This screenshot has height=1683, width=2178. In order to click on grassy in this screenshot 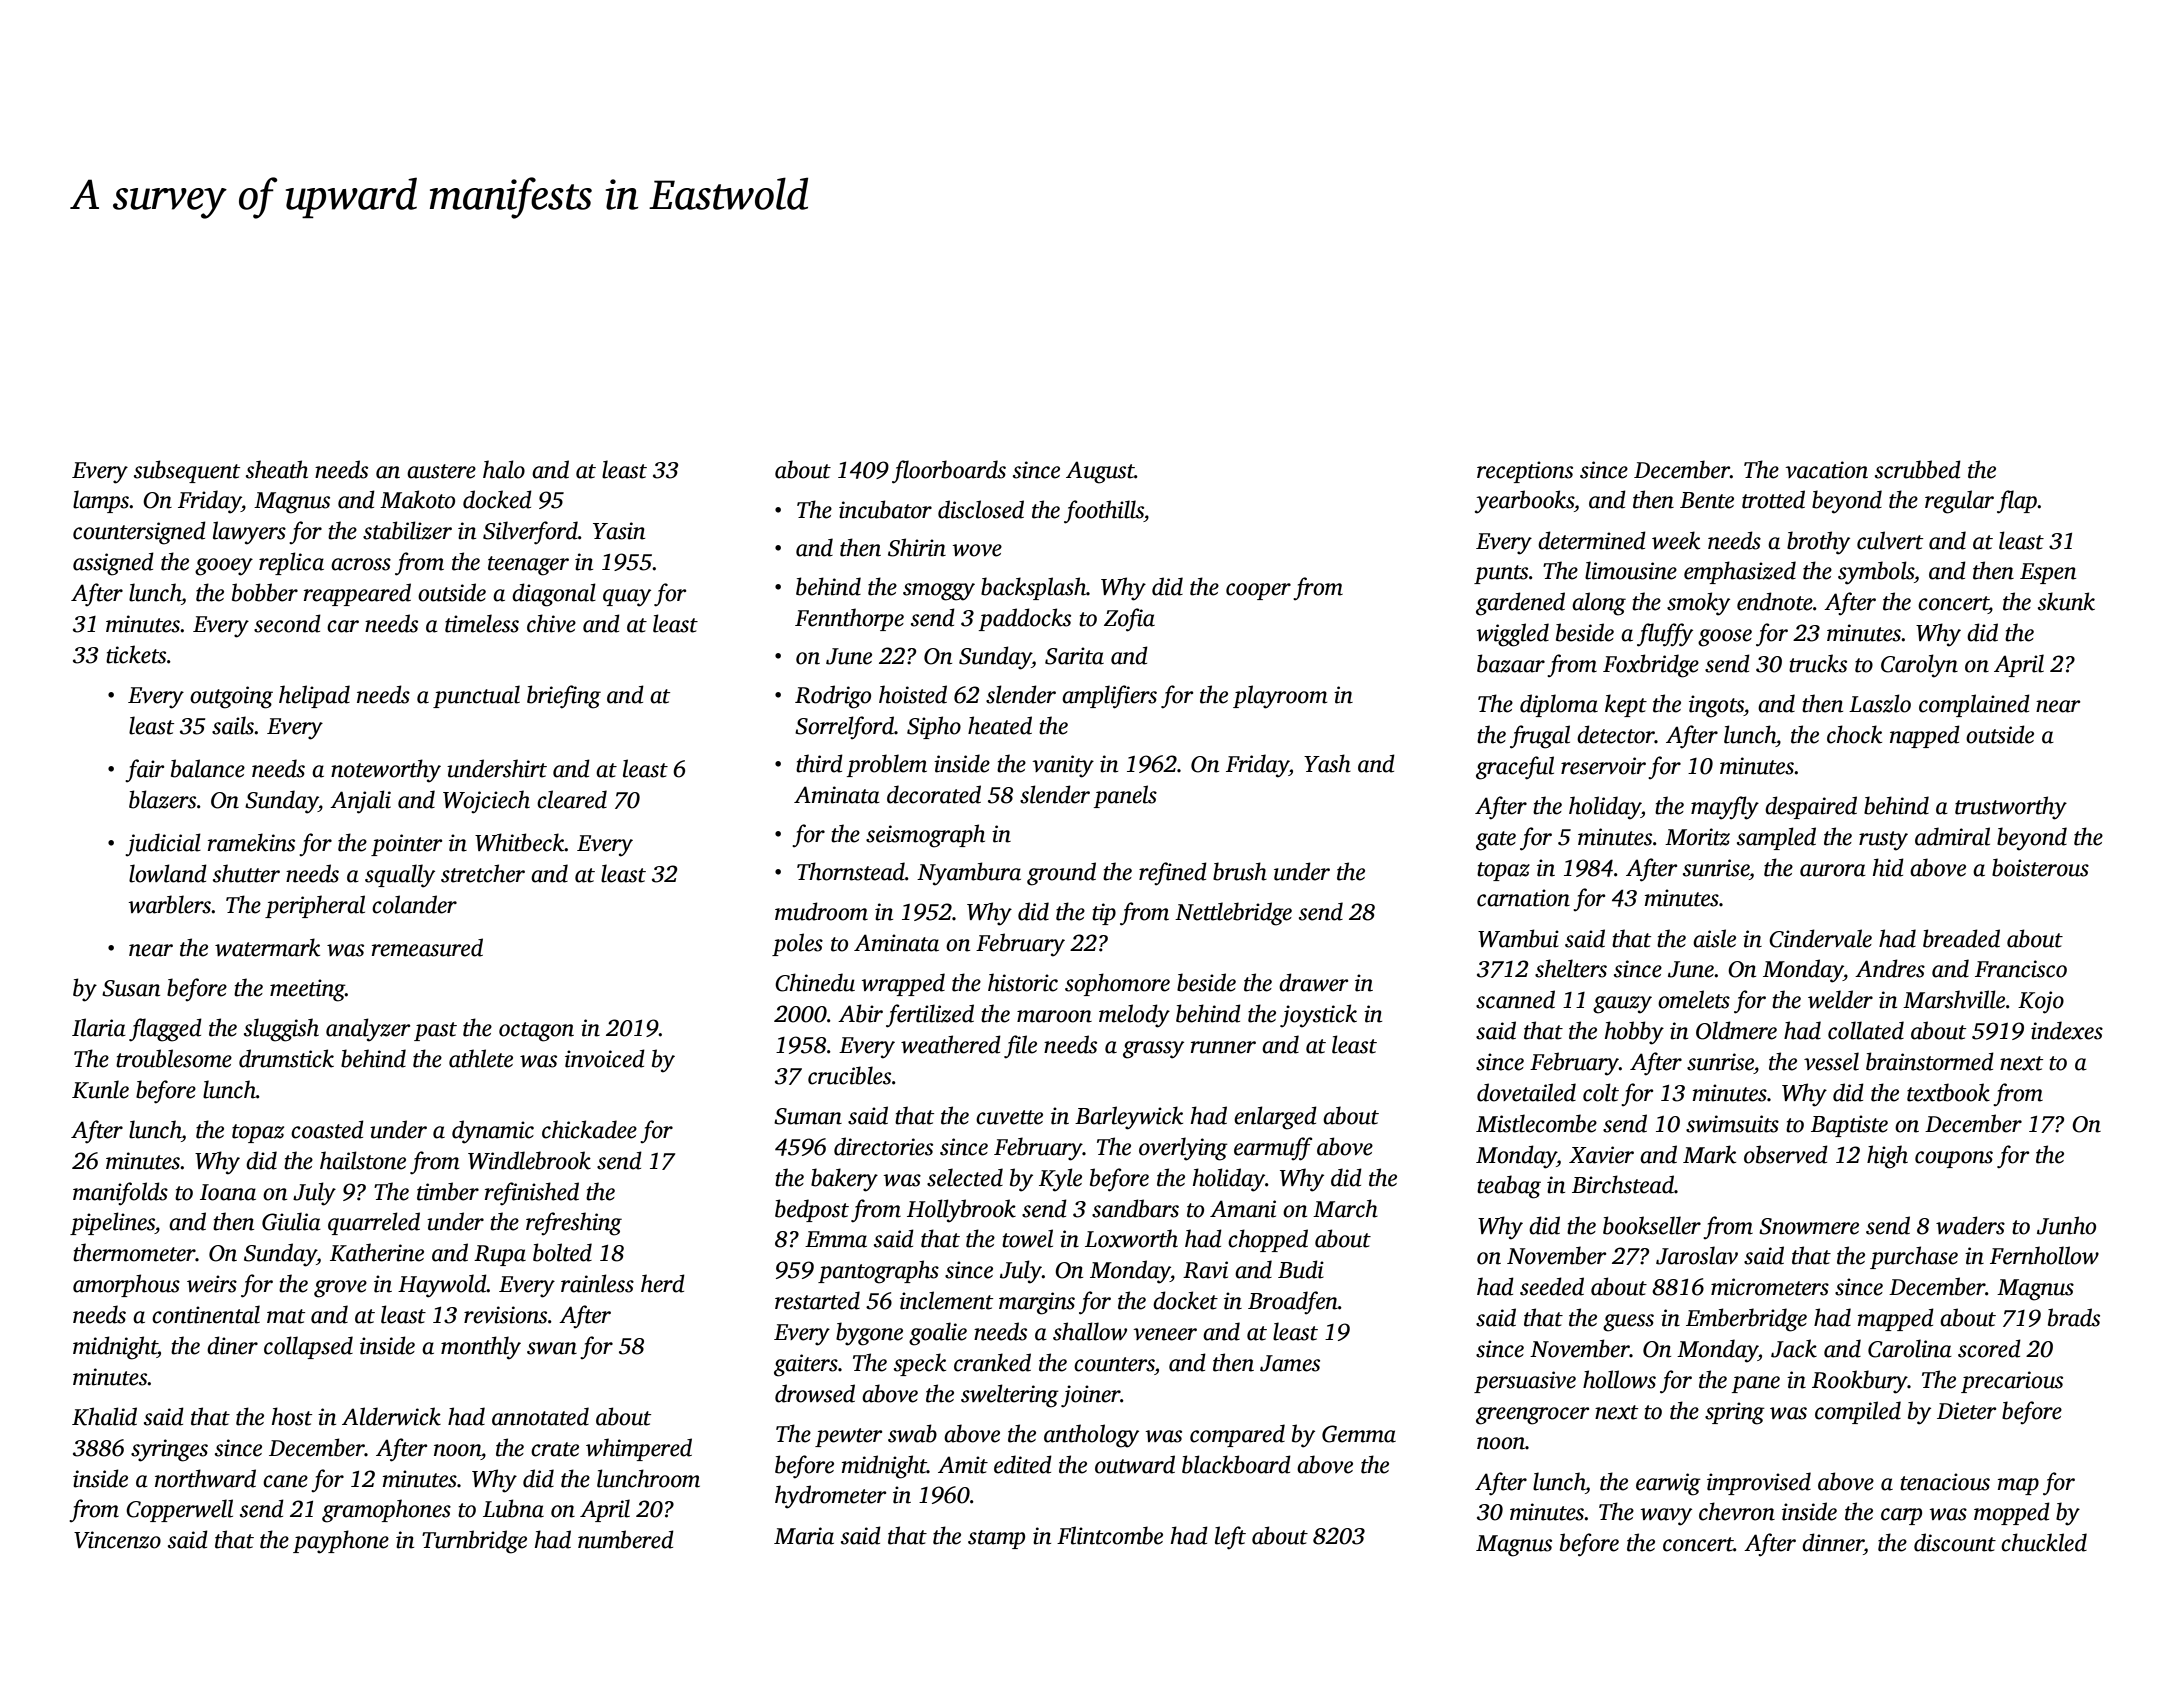, I will do `click(1153, 1050)`.
